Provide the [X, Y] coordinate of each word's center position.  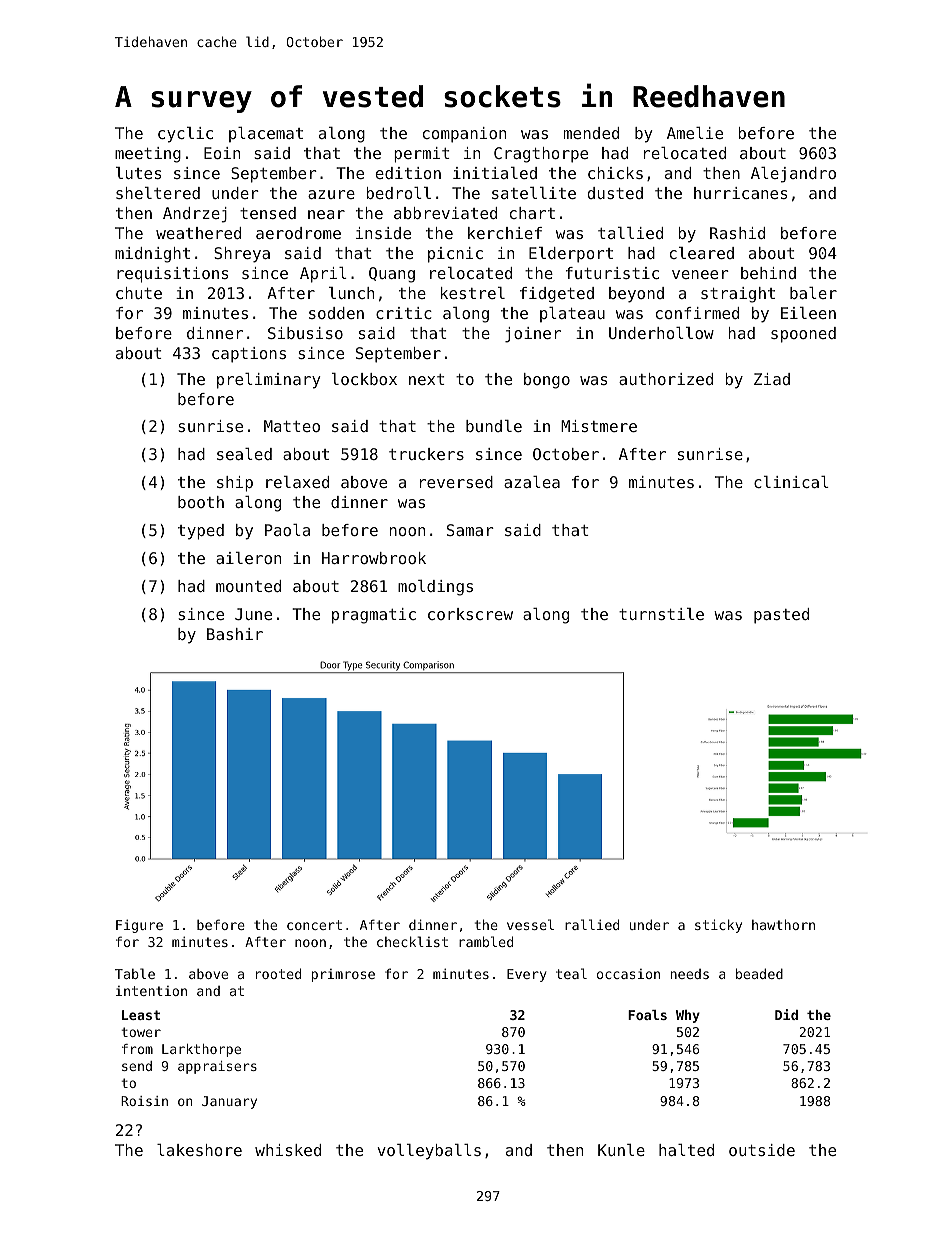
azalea [532, 482]
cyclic [185, 135]
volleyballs [429, 1152]
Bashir [235, 634]
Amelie [695, 133]
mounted [248, 586]
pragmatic [374, 616]
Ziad [772, 379]
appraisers [217, 1067]
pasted [781, 616]
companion [464, 135]
